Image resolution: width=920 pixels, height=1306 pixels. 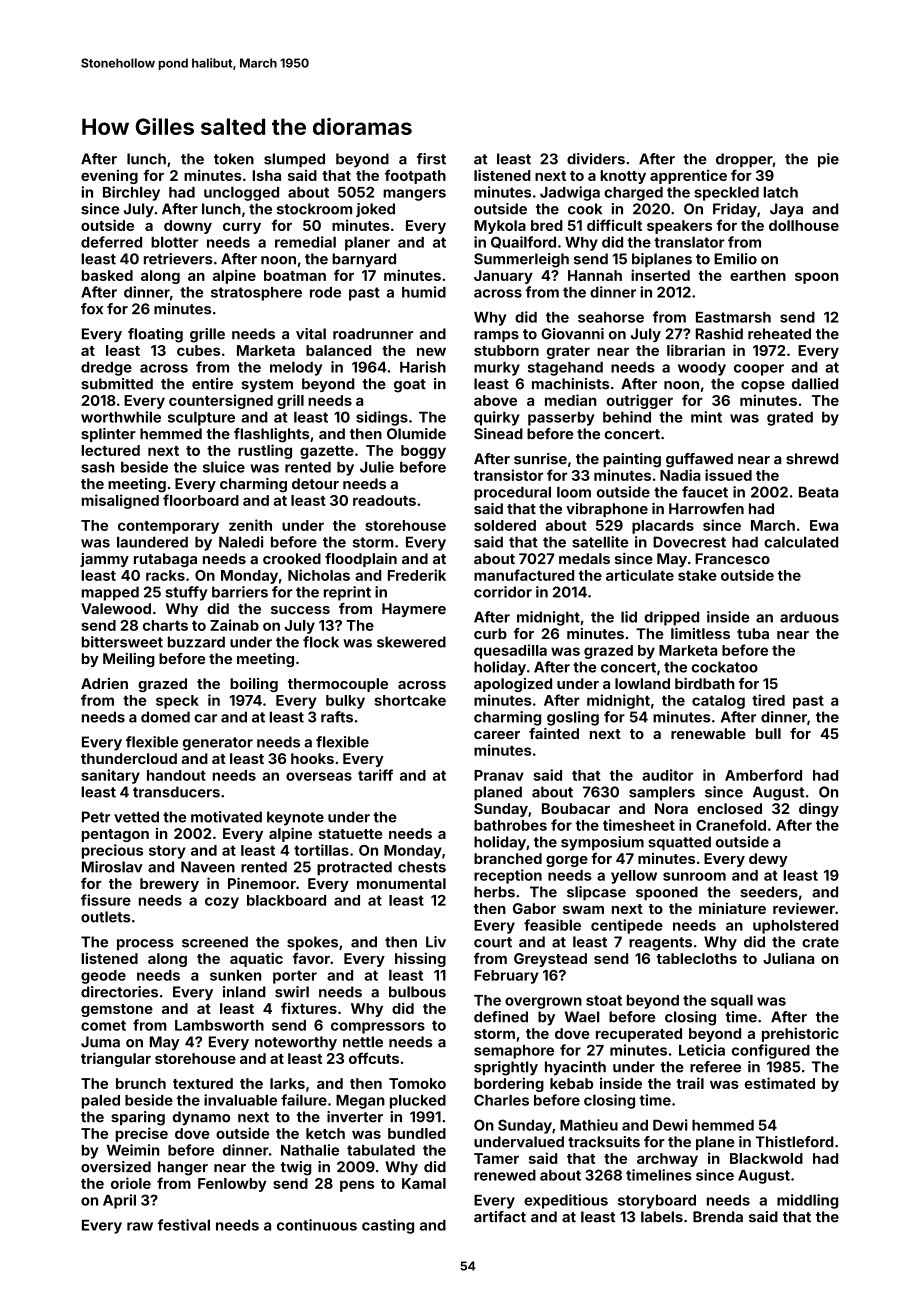 I want to click on branched, so click(x=508, y=858).
